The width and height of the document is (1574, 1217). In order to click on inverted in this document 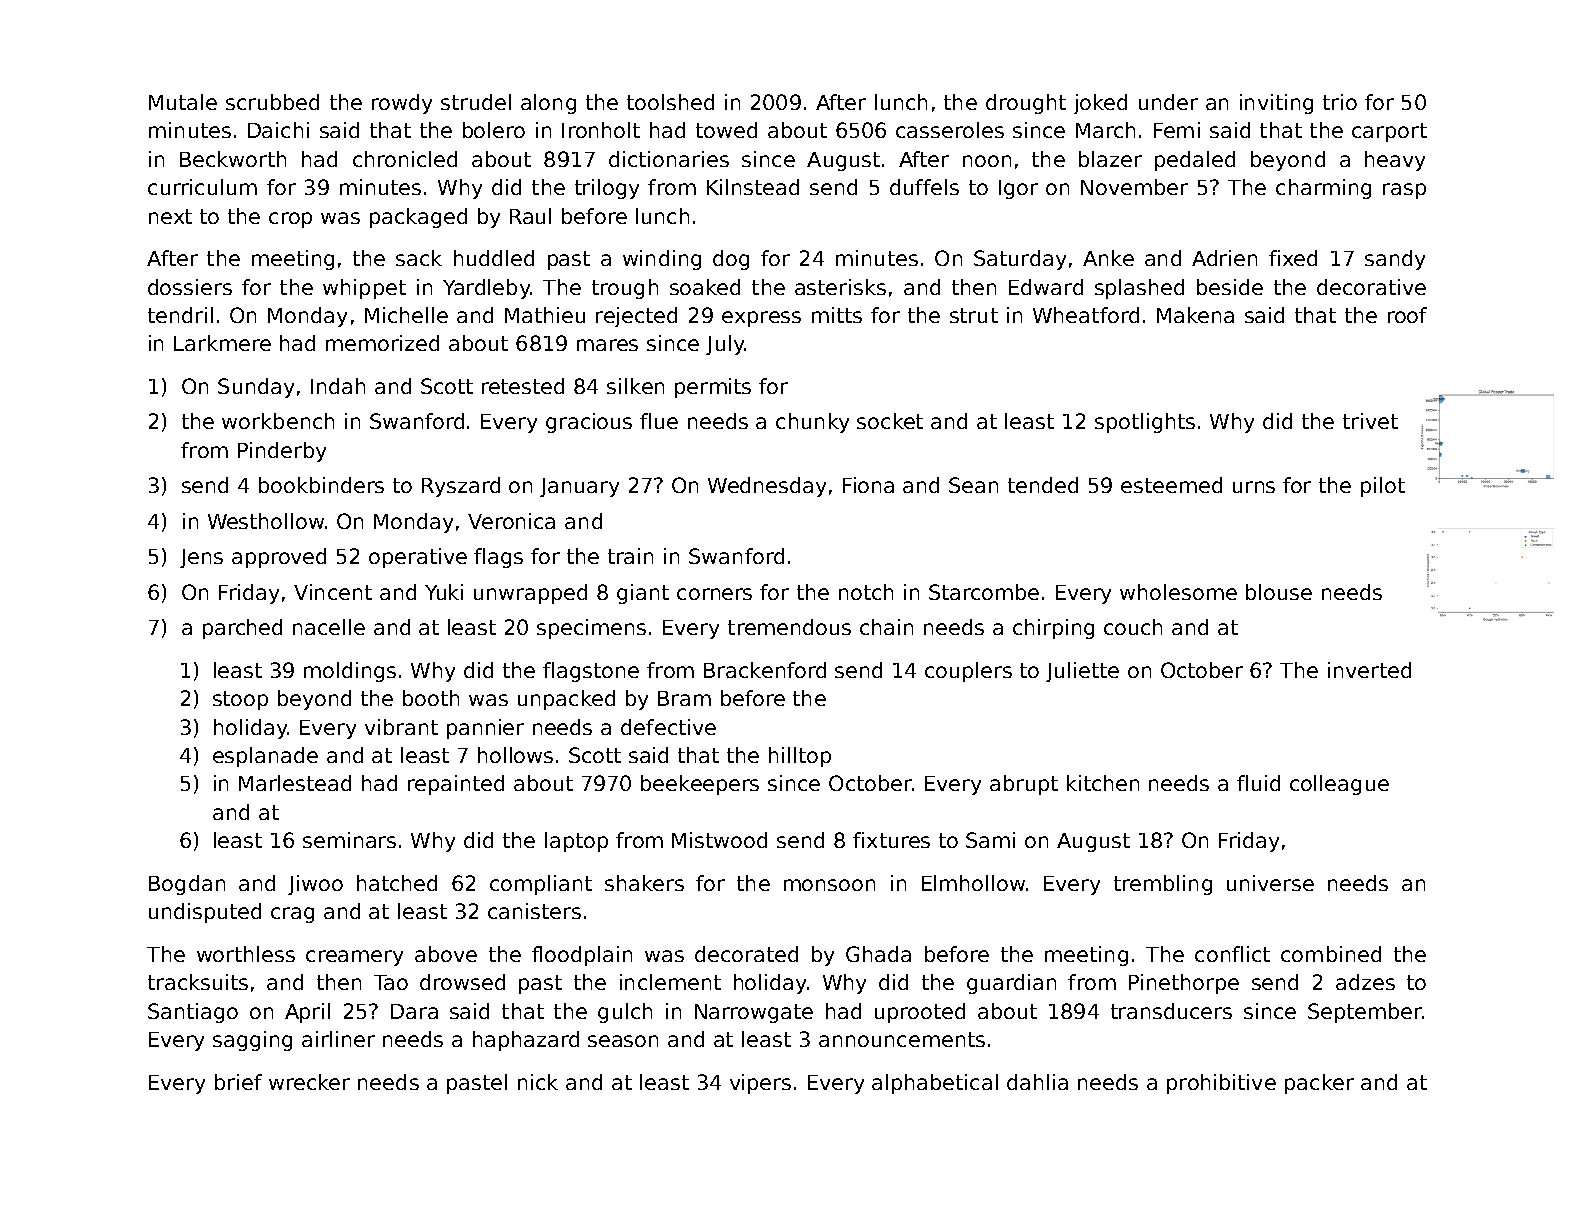, I will do `click(1369, 670)`.
